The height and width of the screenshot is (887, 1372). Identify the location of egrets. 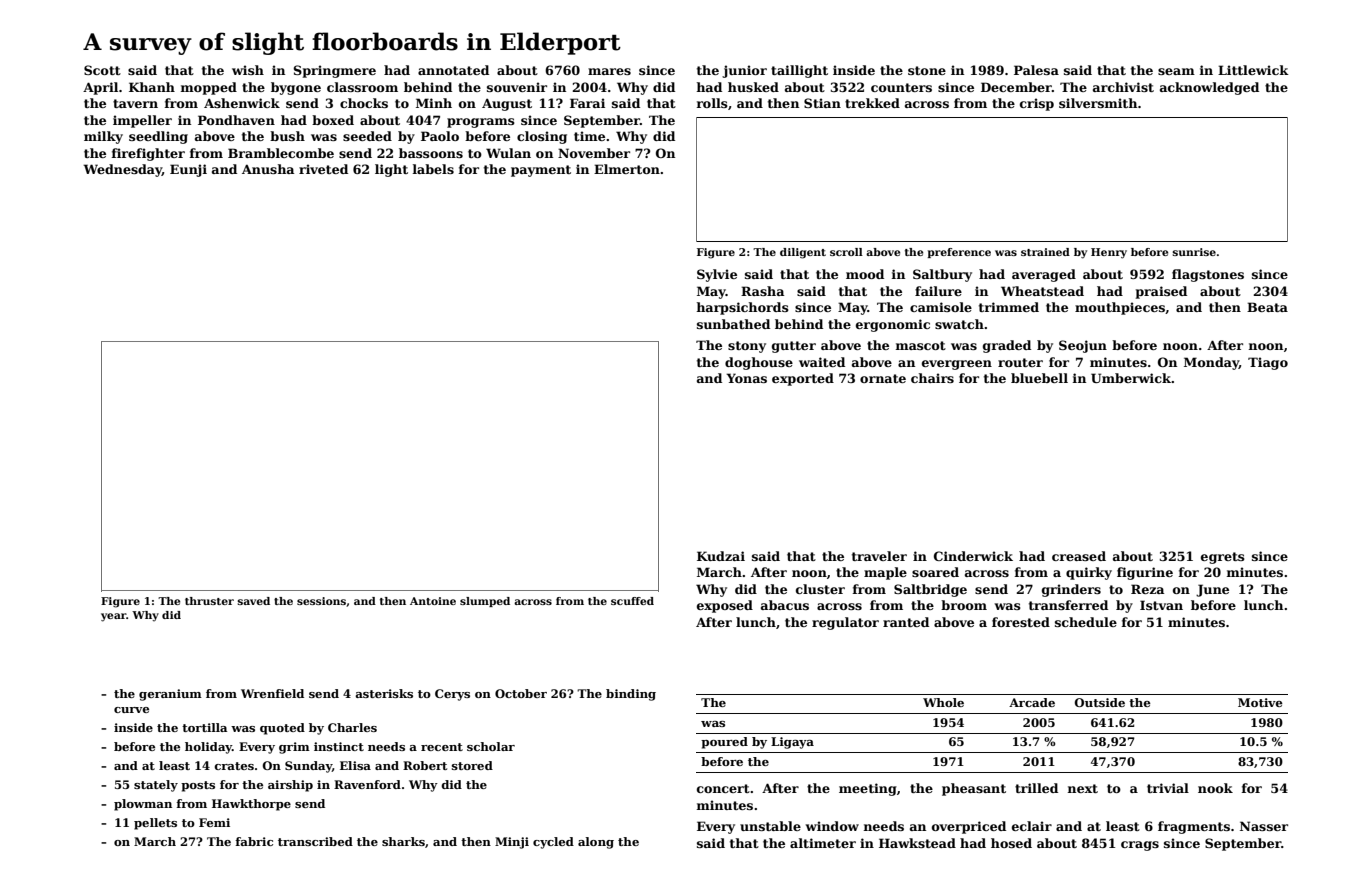
(1223, 558).
